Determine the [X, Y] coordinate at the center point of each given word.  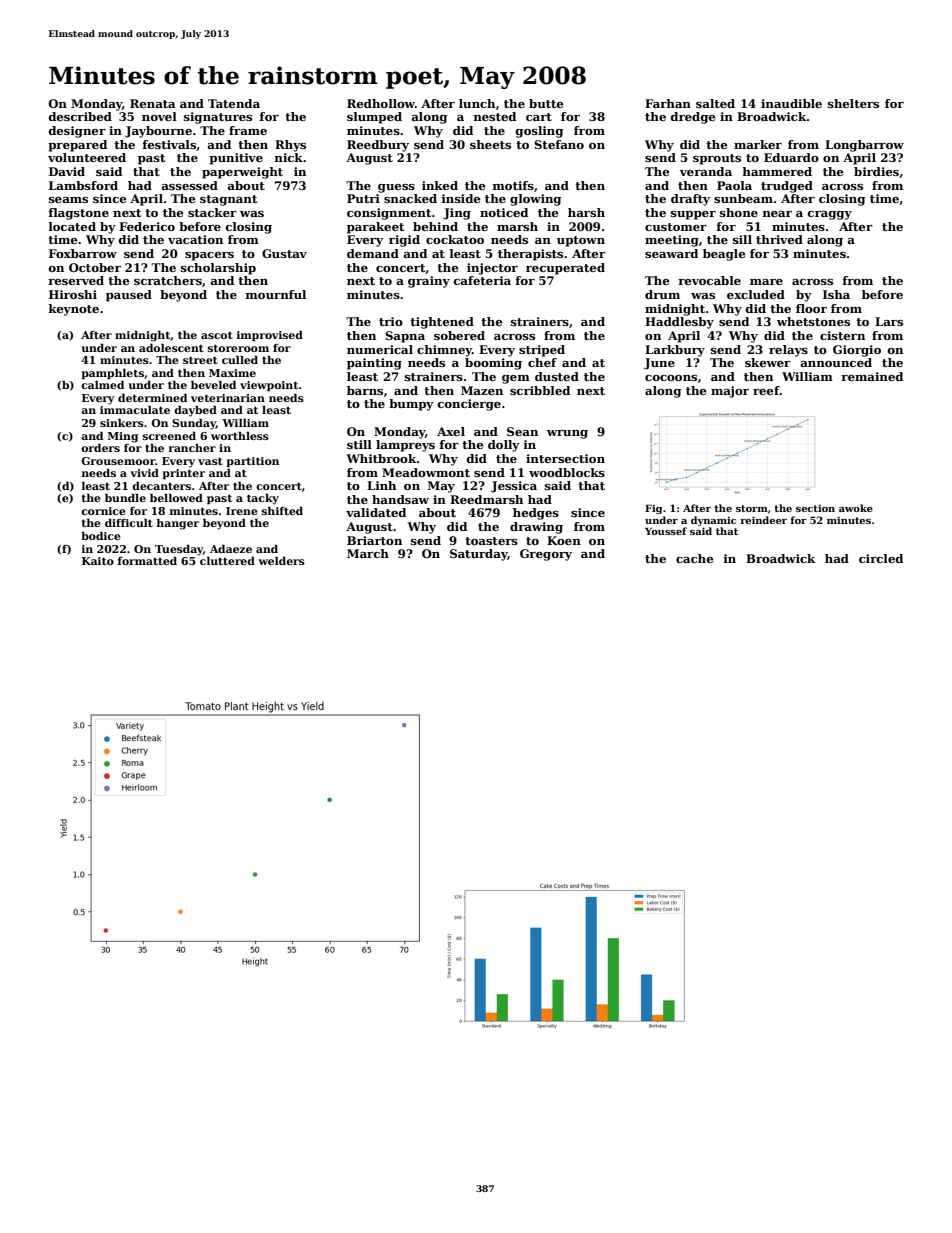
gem [516, 379]
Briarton [374, 540]
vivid [144, 472]
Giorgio [857, 351]
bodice [101, 536]
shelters [853, 103]
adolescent [171, 347]
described [80, 116]
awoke [856, 508]
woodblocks [567, 472]
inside [461, 198]
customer [676, 227]
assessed [189, 185]
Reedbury [378, 146]
